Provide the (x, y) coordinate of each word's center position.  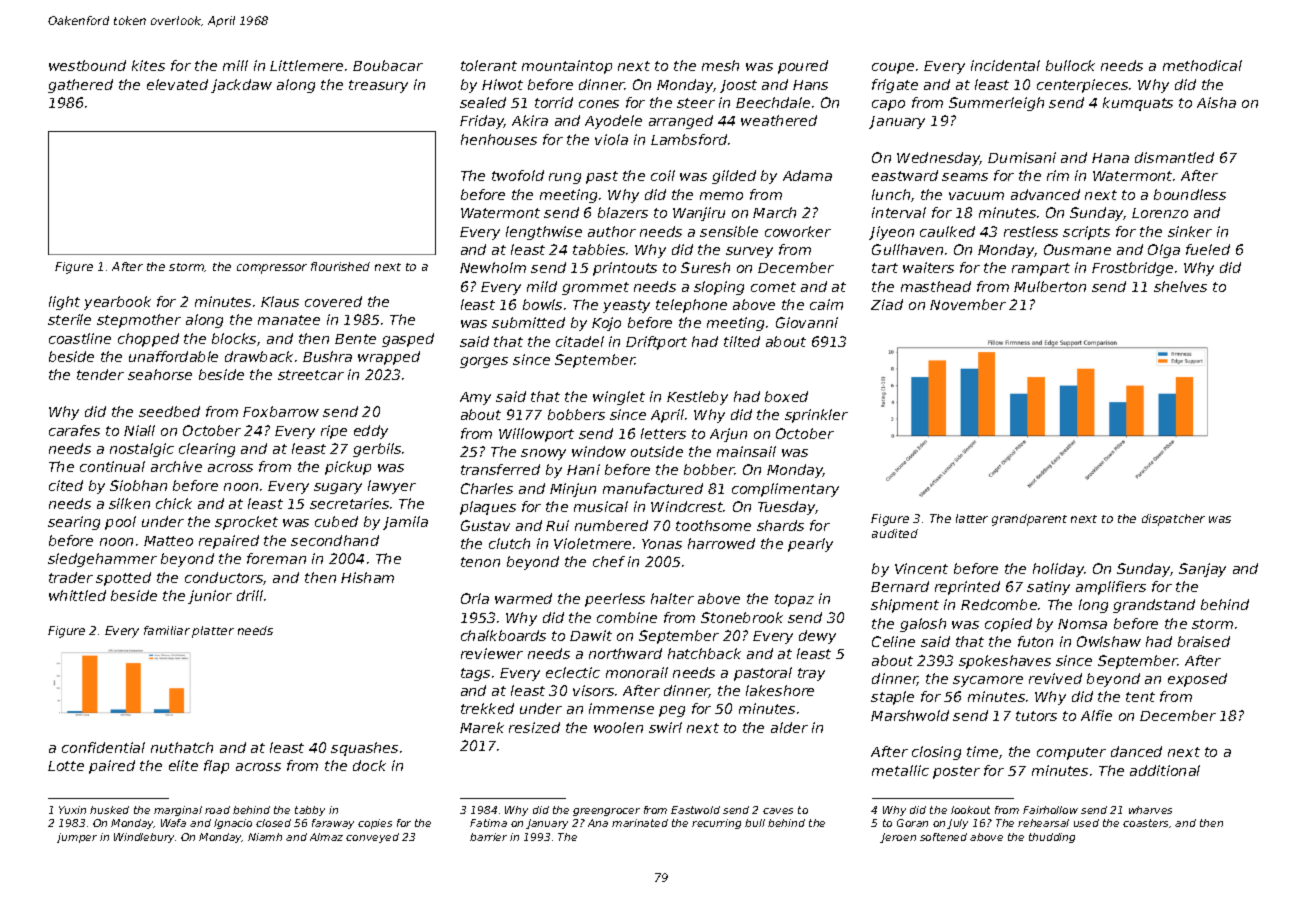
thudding (1052, 838)
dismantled (1174, 157)
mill (235, 65)
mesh (720, 65)
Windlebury (144, 838)
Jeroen (898, 838)
